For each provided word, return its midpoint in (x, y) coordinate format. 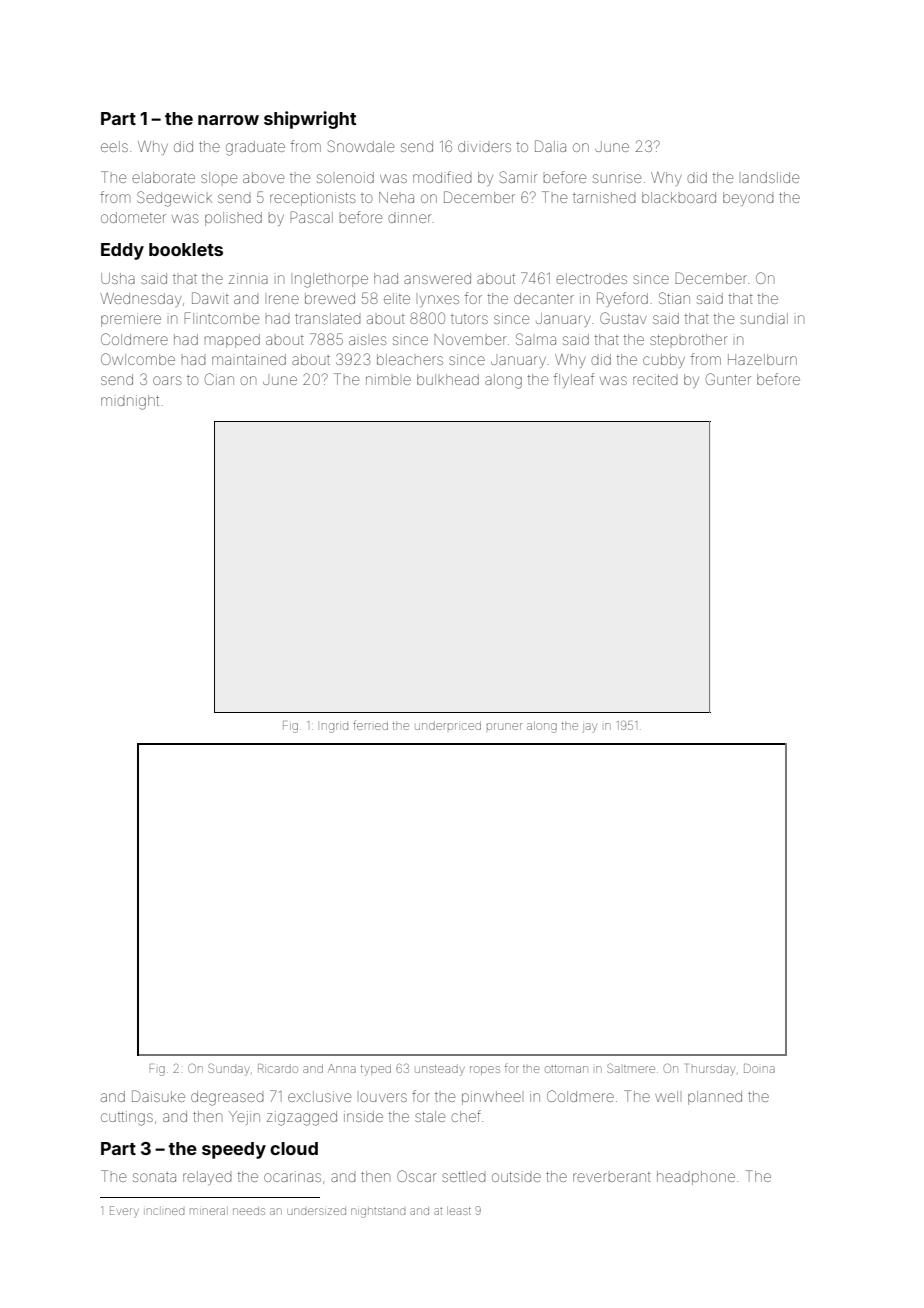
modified (442, 177)
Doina (759, 1068)
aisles (367, 340)
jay (590, 728)
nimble (388, 379)
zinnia (248, 278)
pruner (504, 726)
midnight (130, 402)
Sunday (229, 1069)
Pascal (311, 217)
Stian (674, 298)
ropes (485, 1070)
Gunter (728, 379)
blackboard (679, 197)
